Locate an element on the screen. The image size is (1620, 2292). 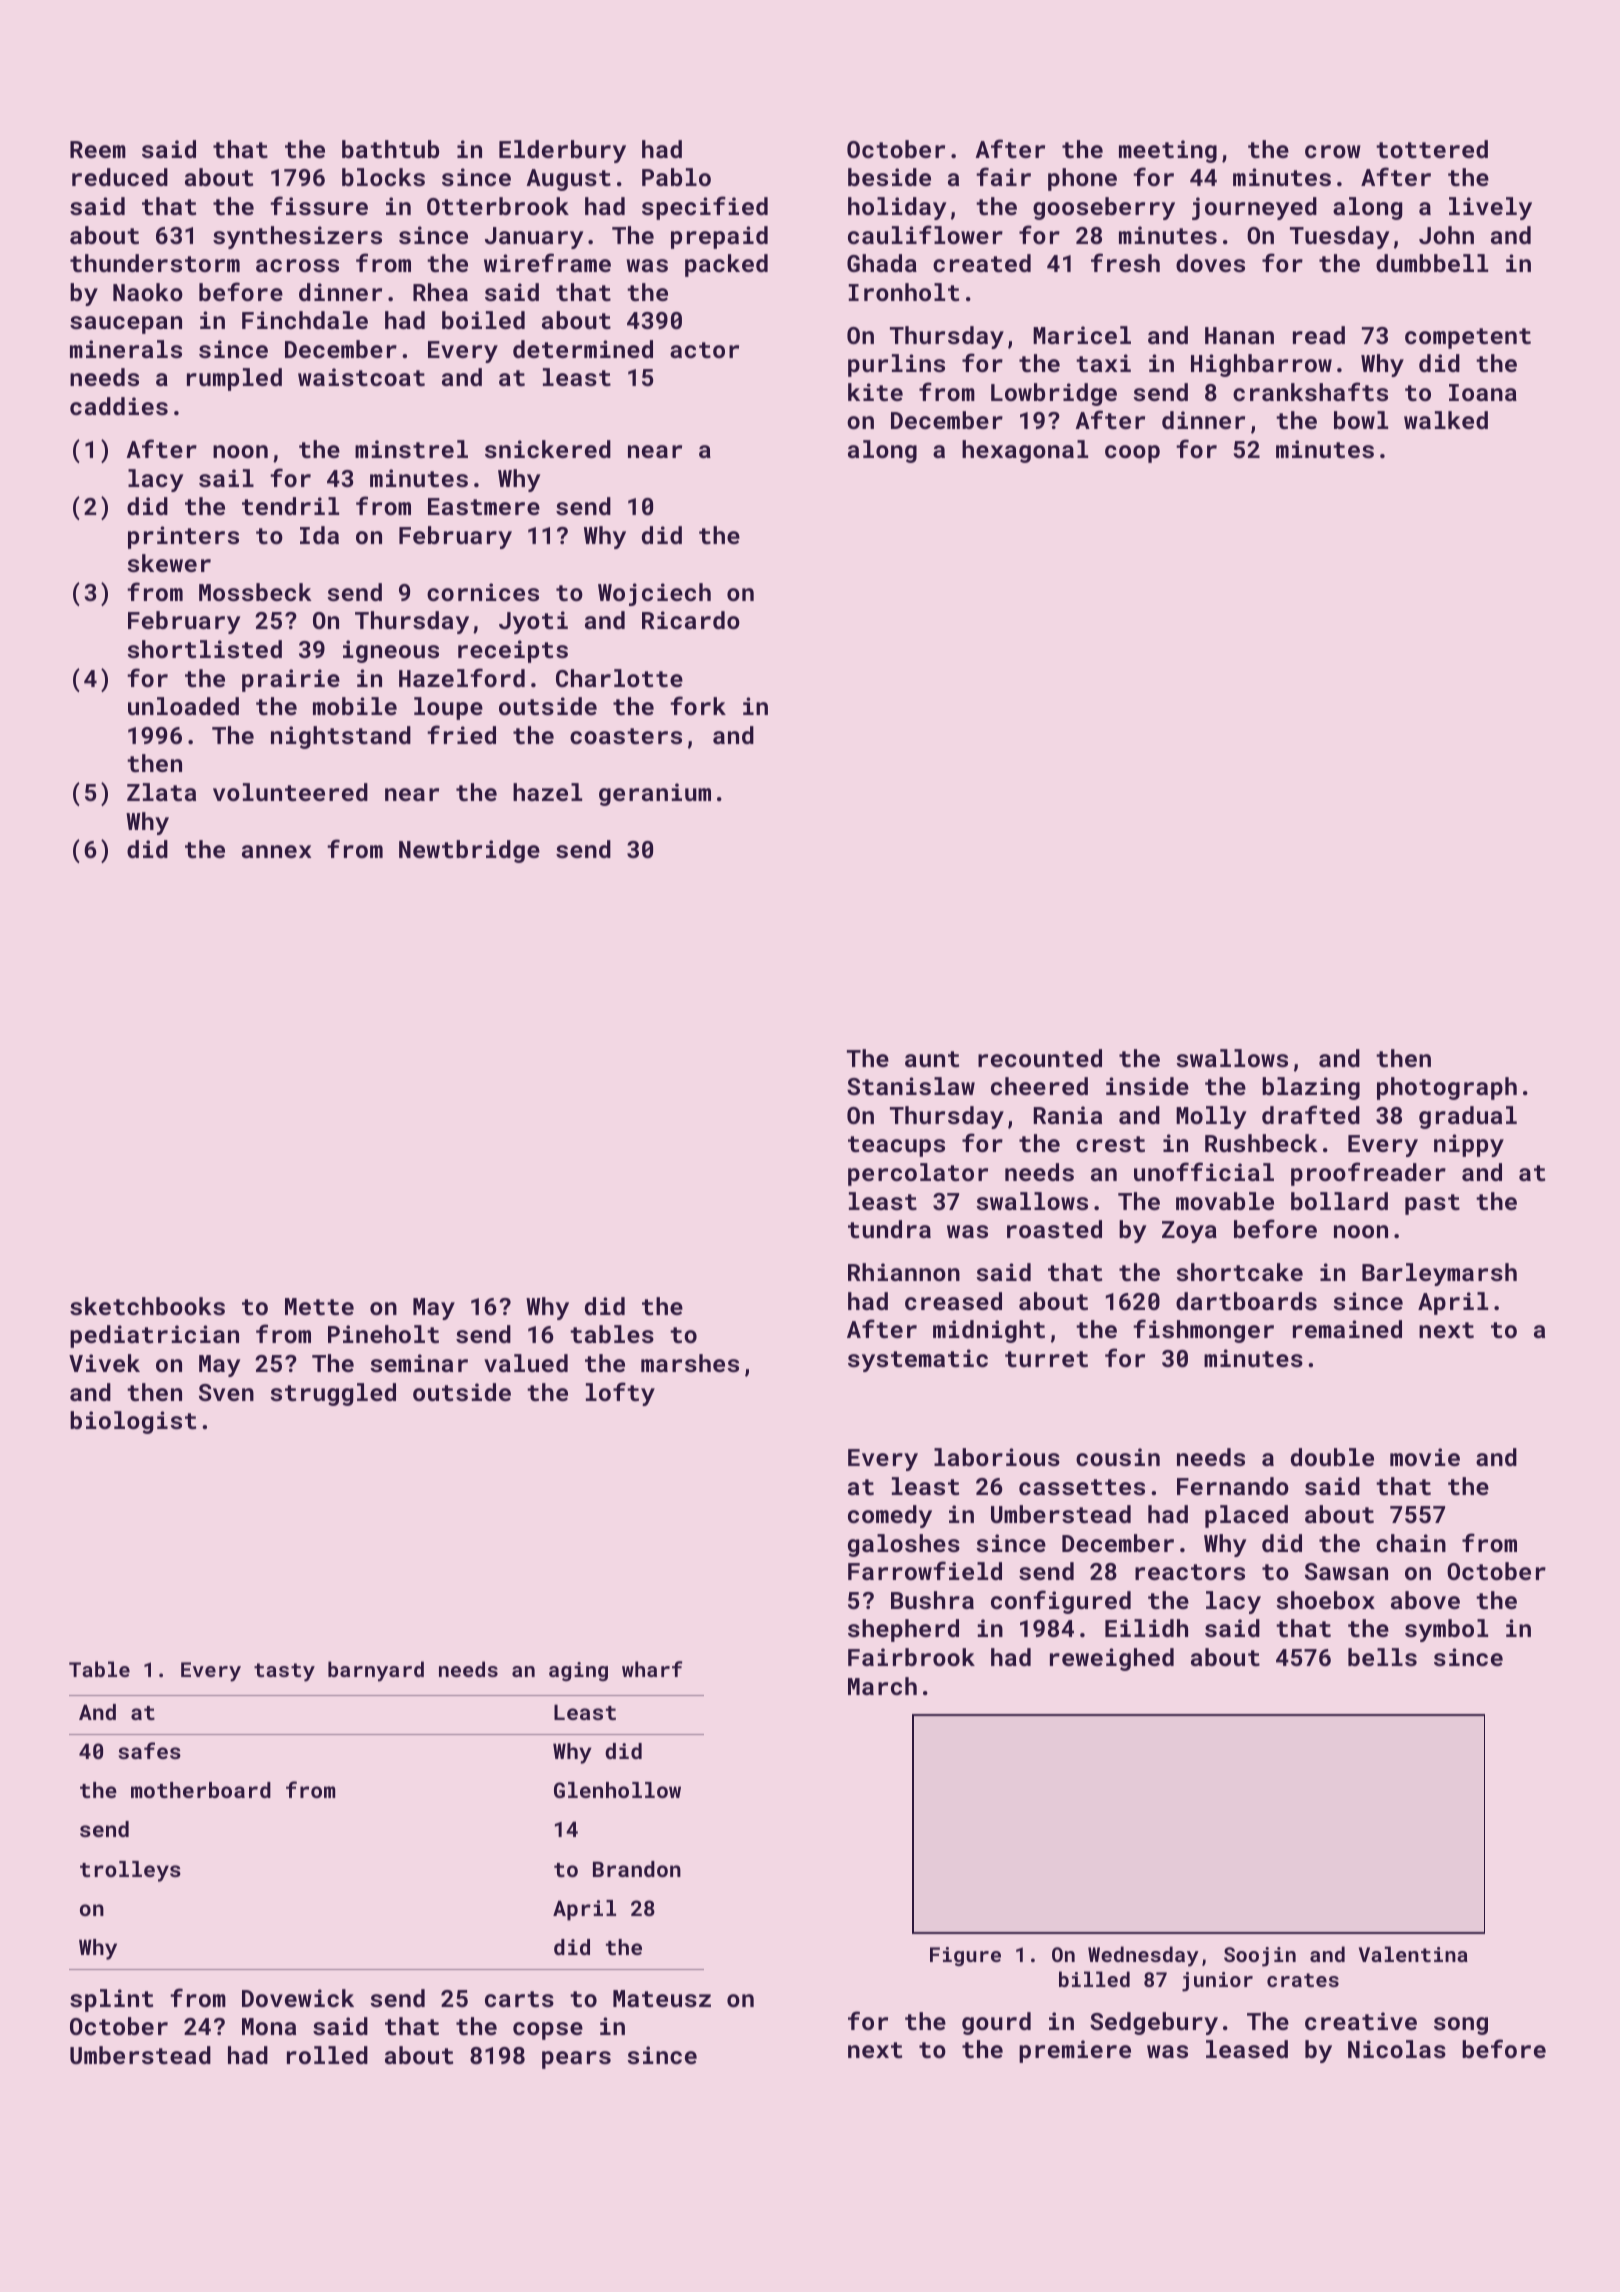
annex is located at coordinates (276, 851).
